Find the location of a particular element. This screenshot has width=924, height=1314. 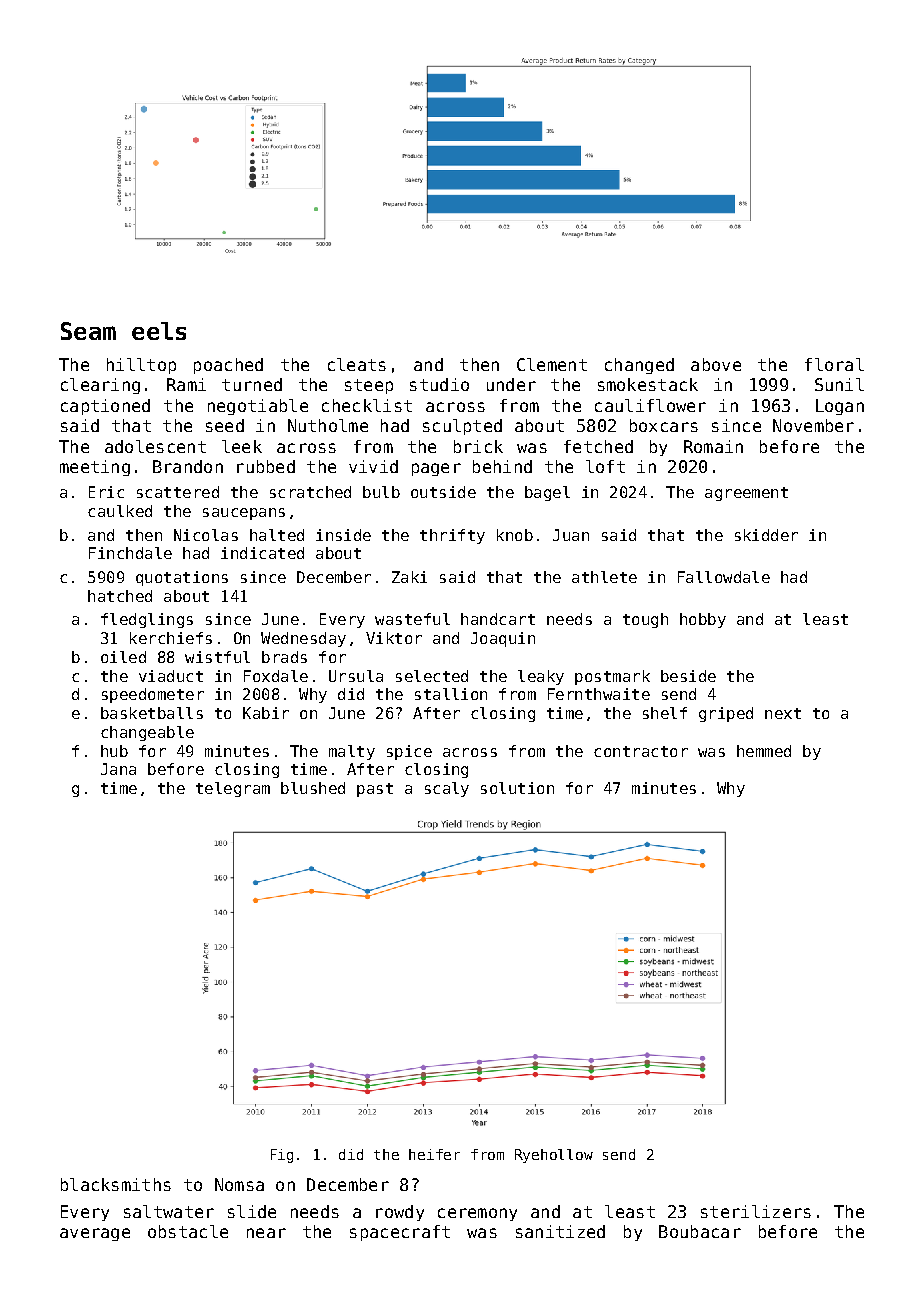

inside is located at coordinates (343, 535).
